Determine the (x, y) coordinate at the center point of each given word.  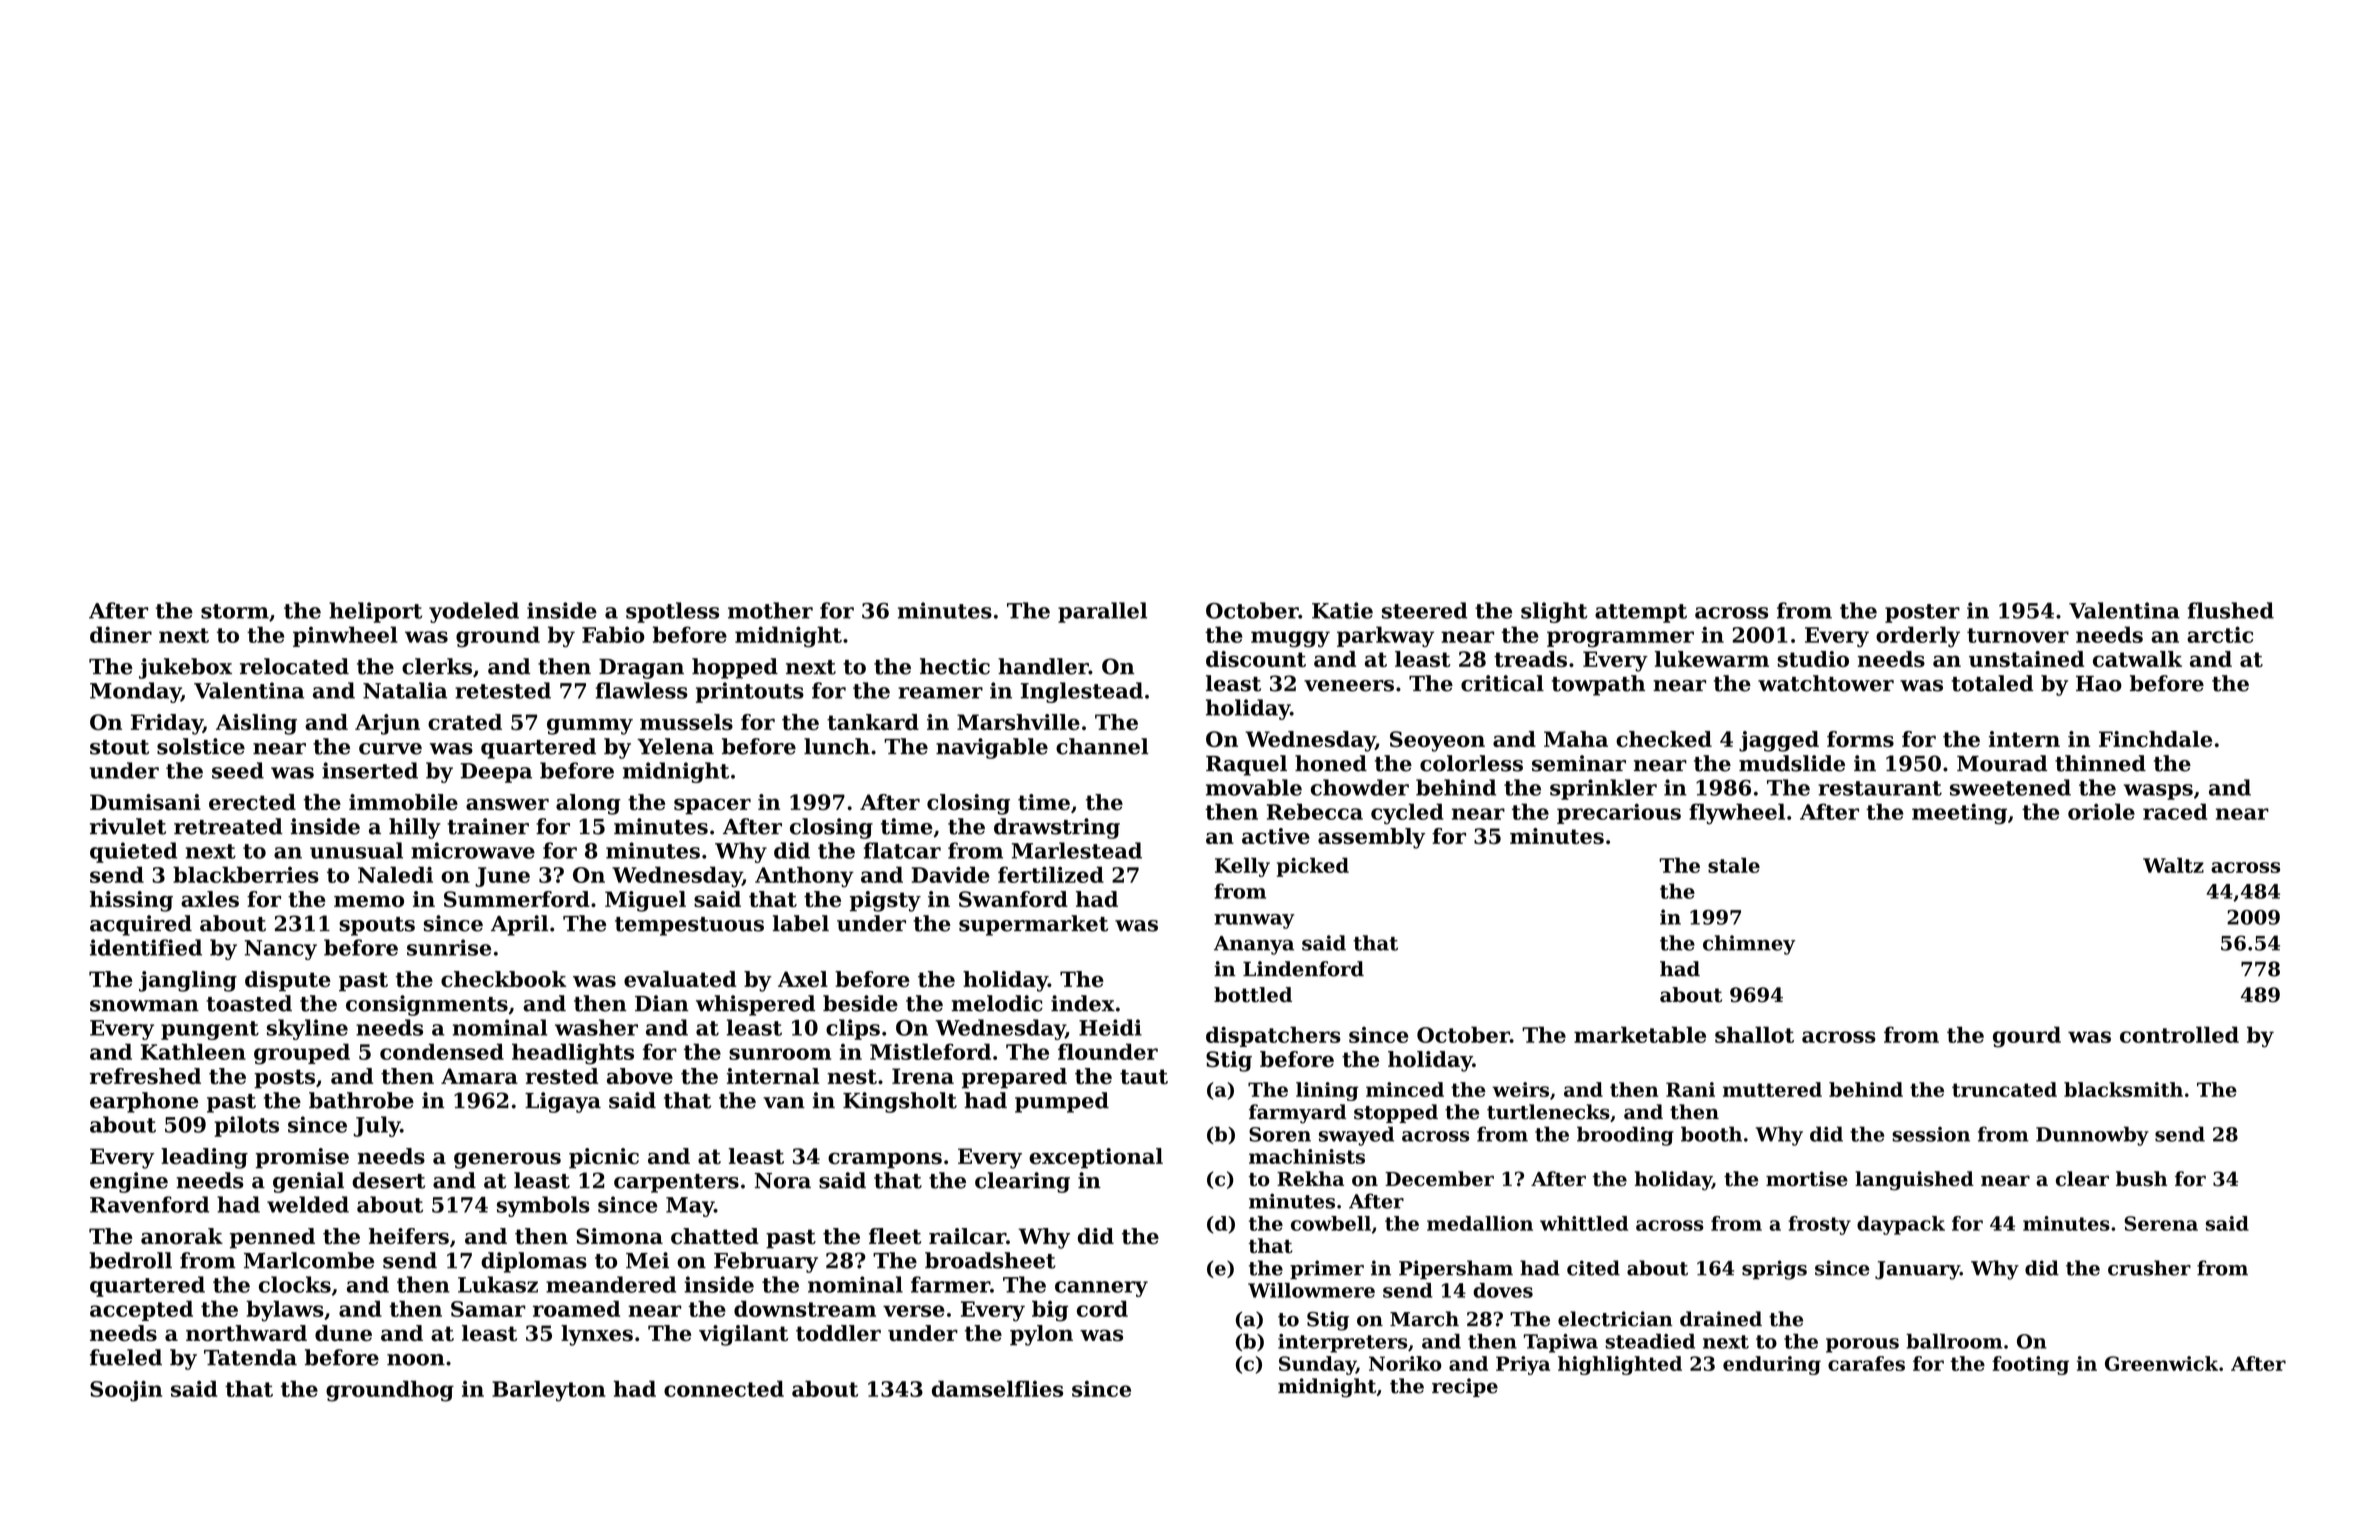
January (1917, 1270)
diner (121, 634)
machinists (1307, 1156)
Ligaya (563, 1102)
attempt (1641, 613)
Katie (1342, 610)
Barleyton (549, 1391)
